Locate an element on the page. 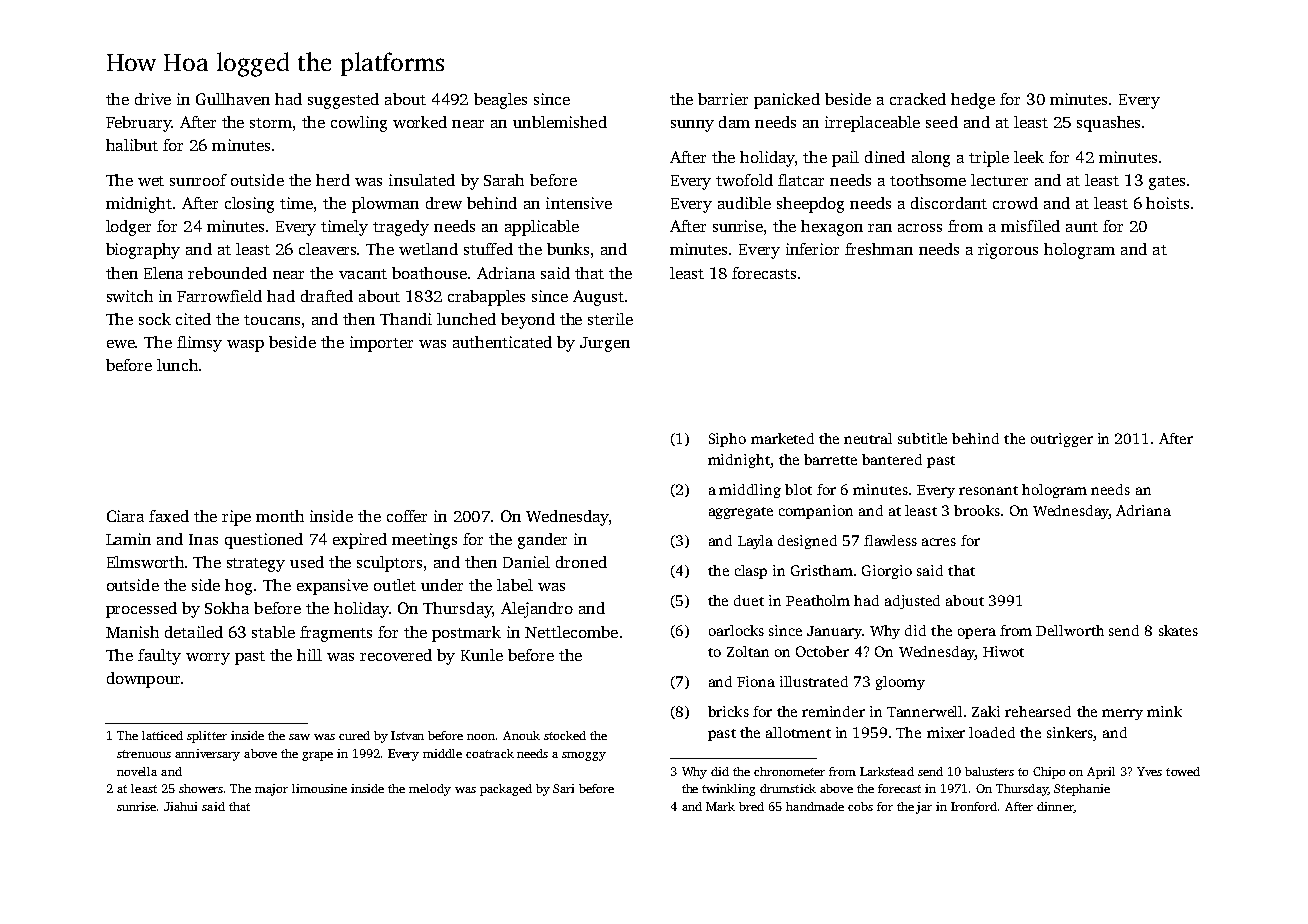  intensive is located at coordinates (579, 203).
